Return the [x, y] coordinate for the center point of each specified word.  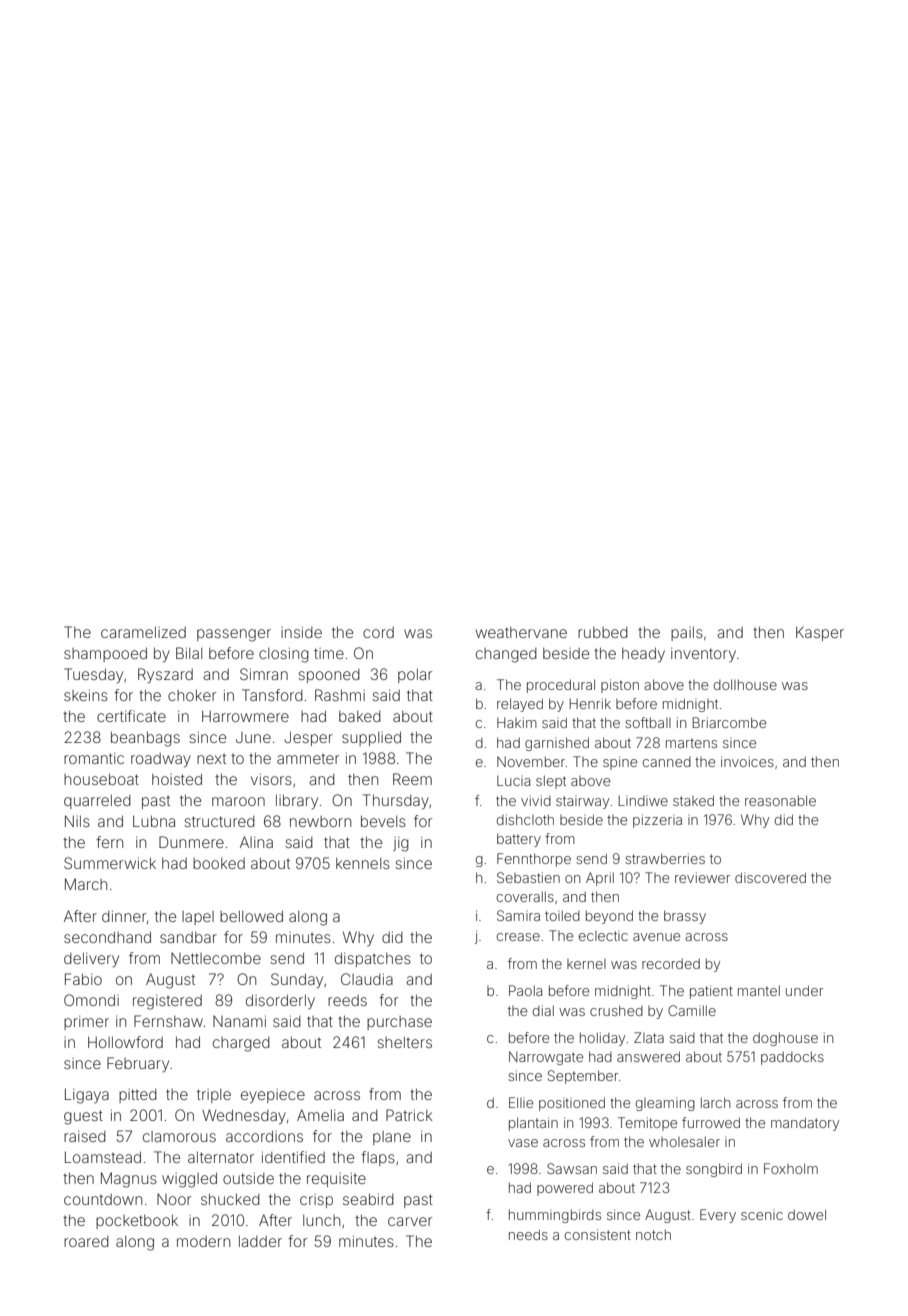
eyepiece [273, 1096]
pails [687, 634]
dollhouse [745, 684]
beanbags [145, 739]
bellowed [251, 916]
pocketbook [137, 1222]
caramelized [143, 632]
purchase [399, 1023]
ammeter [308, 758]
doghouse [785, 1039]
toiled [562, 915]
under [804, 990]
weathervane [521, 632]
